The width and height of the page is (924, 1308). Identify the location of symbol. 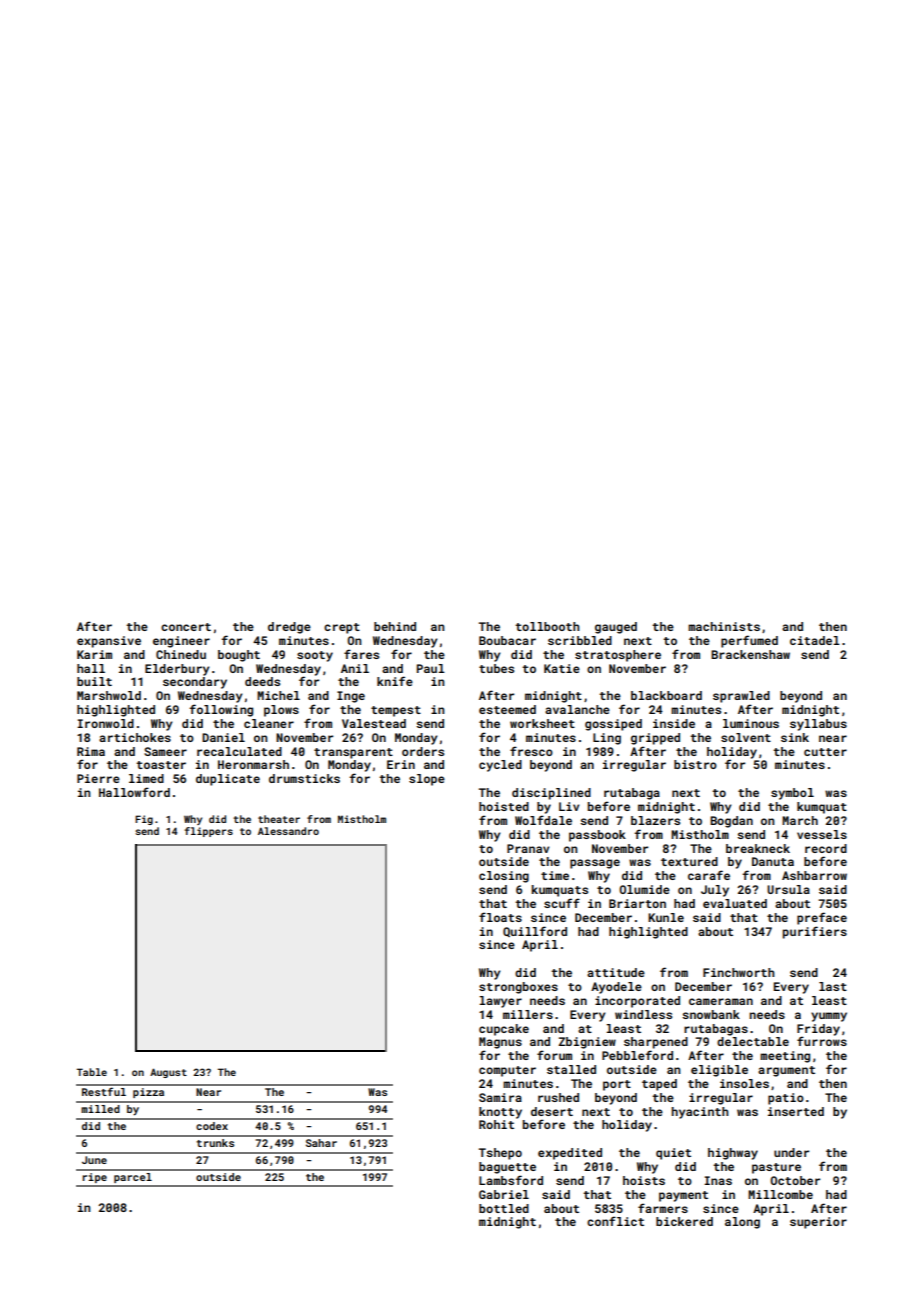
(792, 794).
